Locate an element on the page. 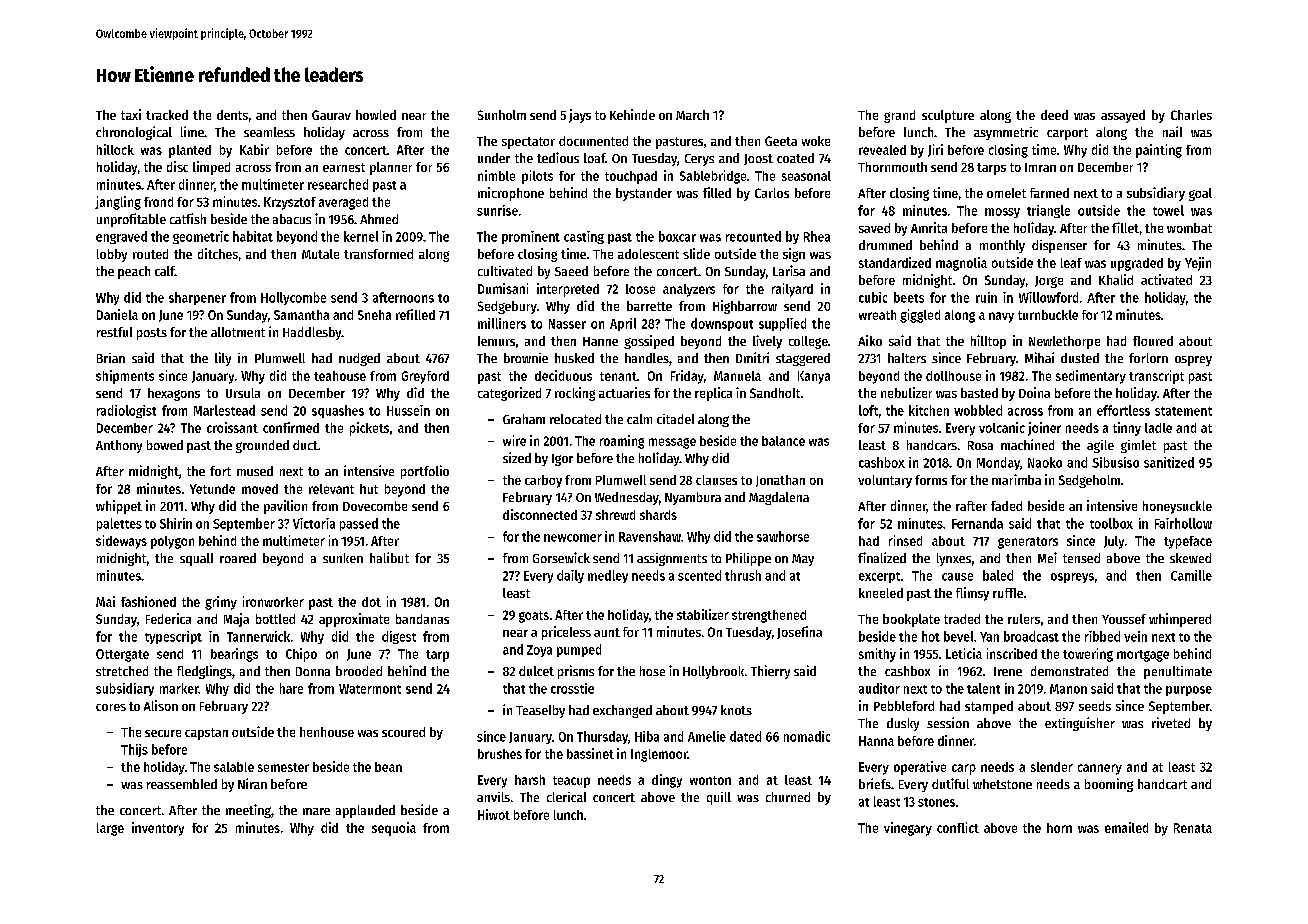 This image has width=1308, height=924. vinegary is located at coordinates (908, 829).
